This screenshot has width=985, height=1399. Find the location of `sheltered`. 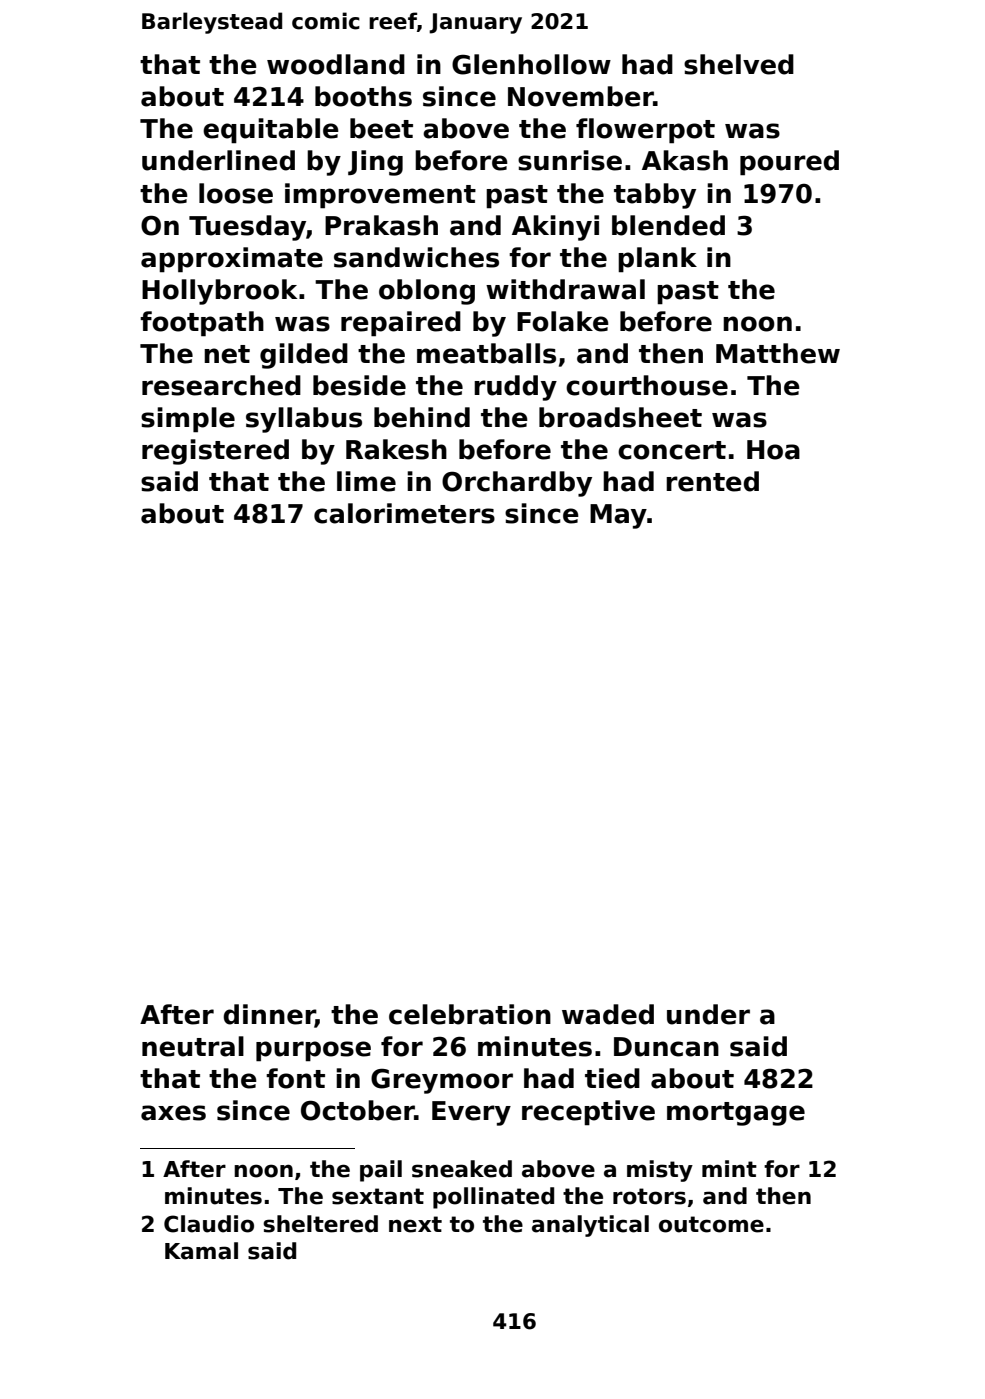

sheltered is located at coordinates (320, 1224).
